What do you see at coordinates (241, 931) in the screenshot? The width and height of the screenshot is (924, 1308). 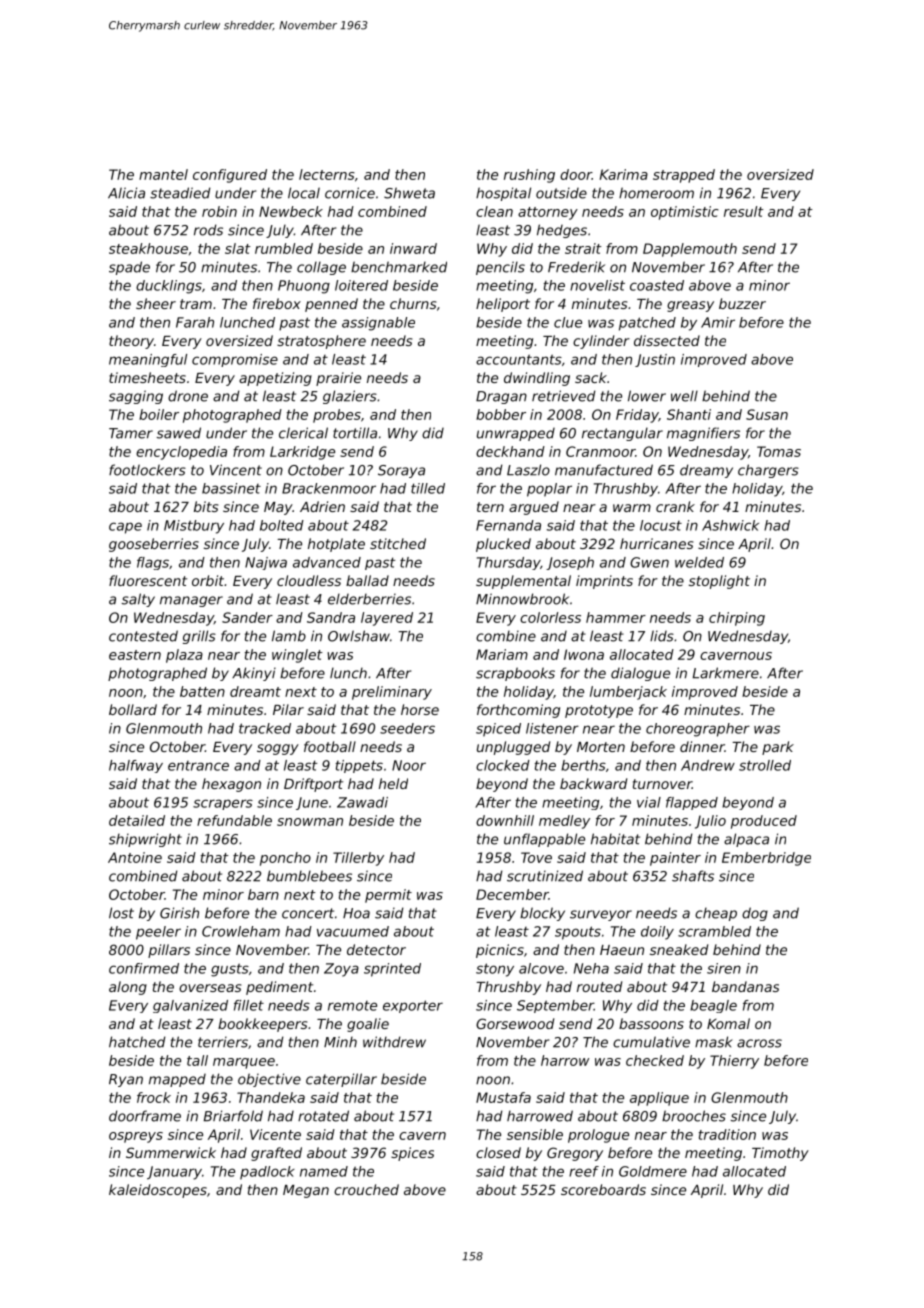 I see `Crowleham` at bounding box center [241, 931].
